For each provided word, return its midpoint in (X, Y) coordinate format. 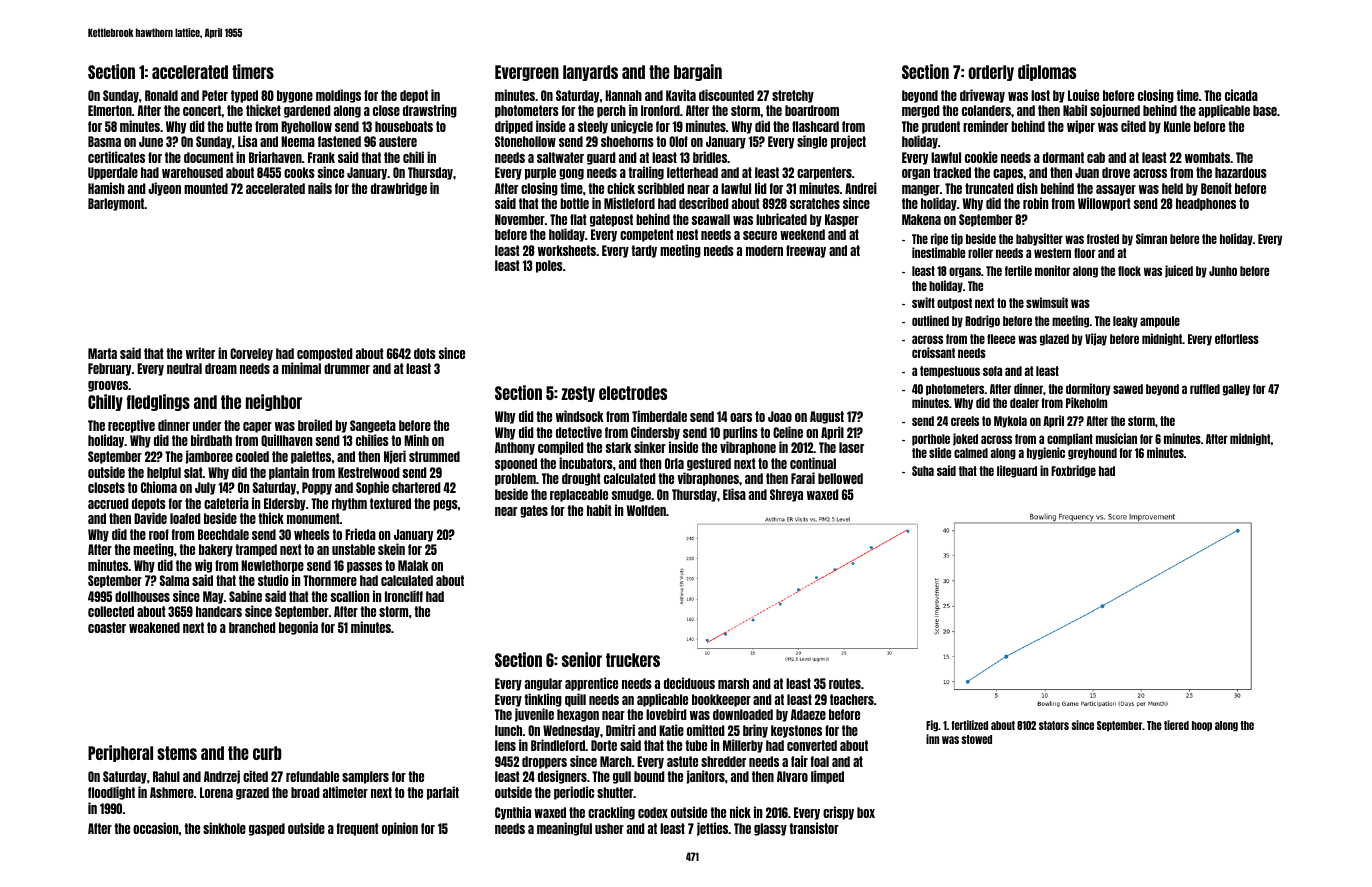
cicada (1241, 95)
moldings (338, 96)
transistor (814, 828)
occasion (156, 828)
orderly (991, 73)
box (866, 812)
